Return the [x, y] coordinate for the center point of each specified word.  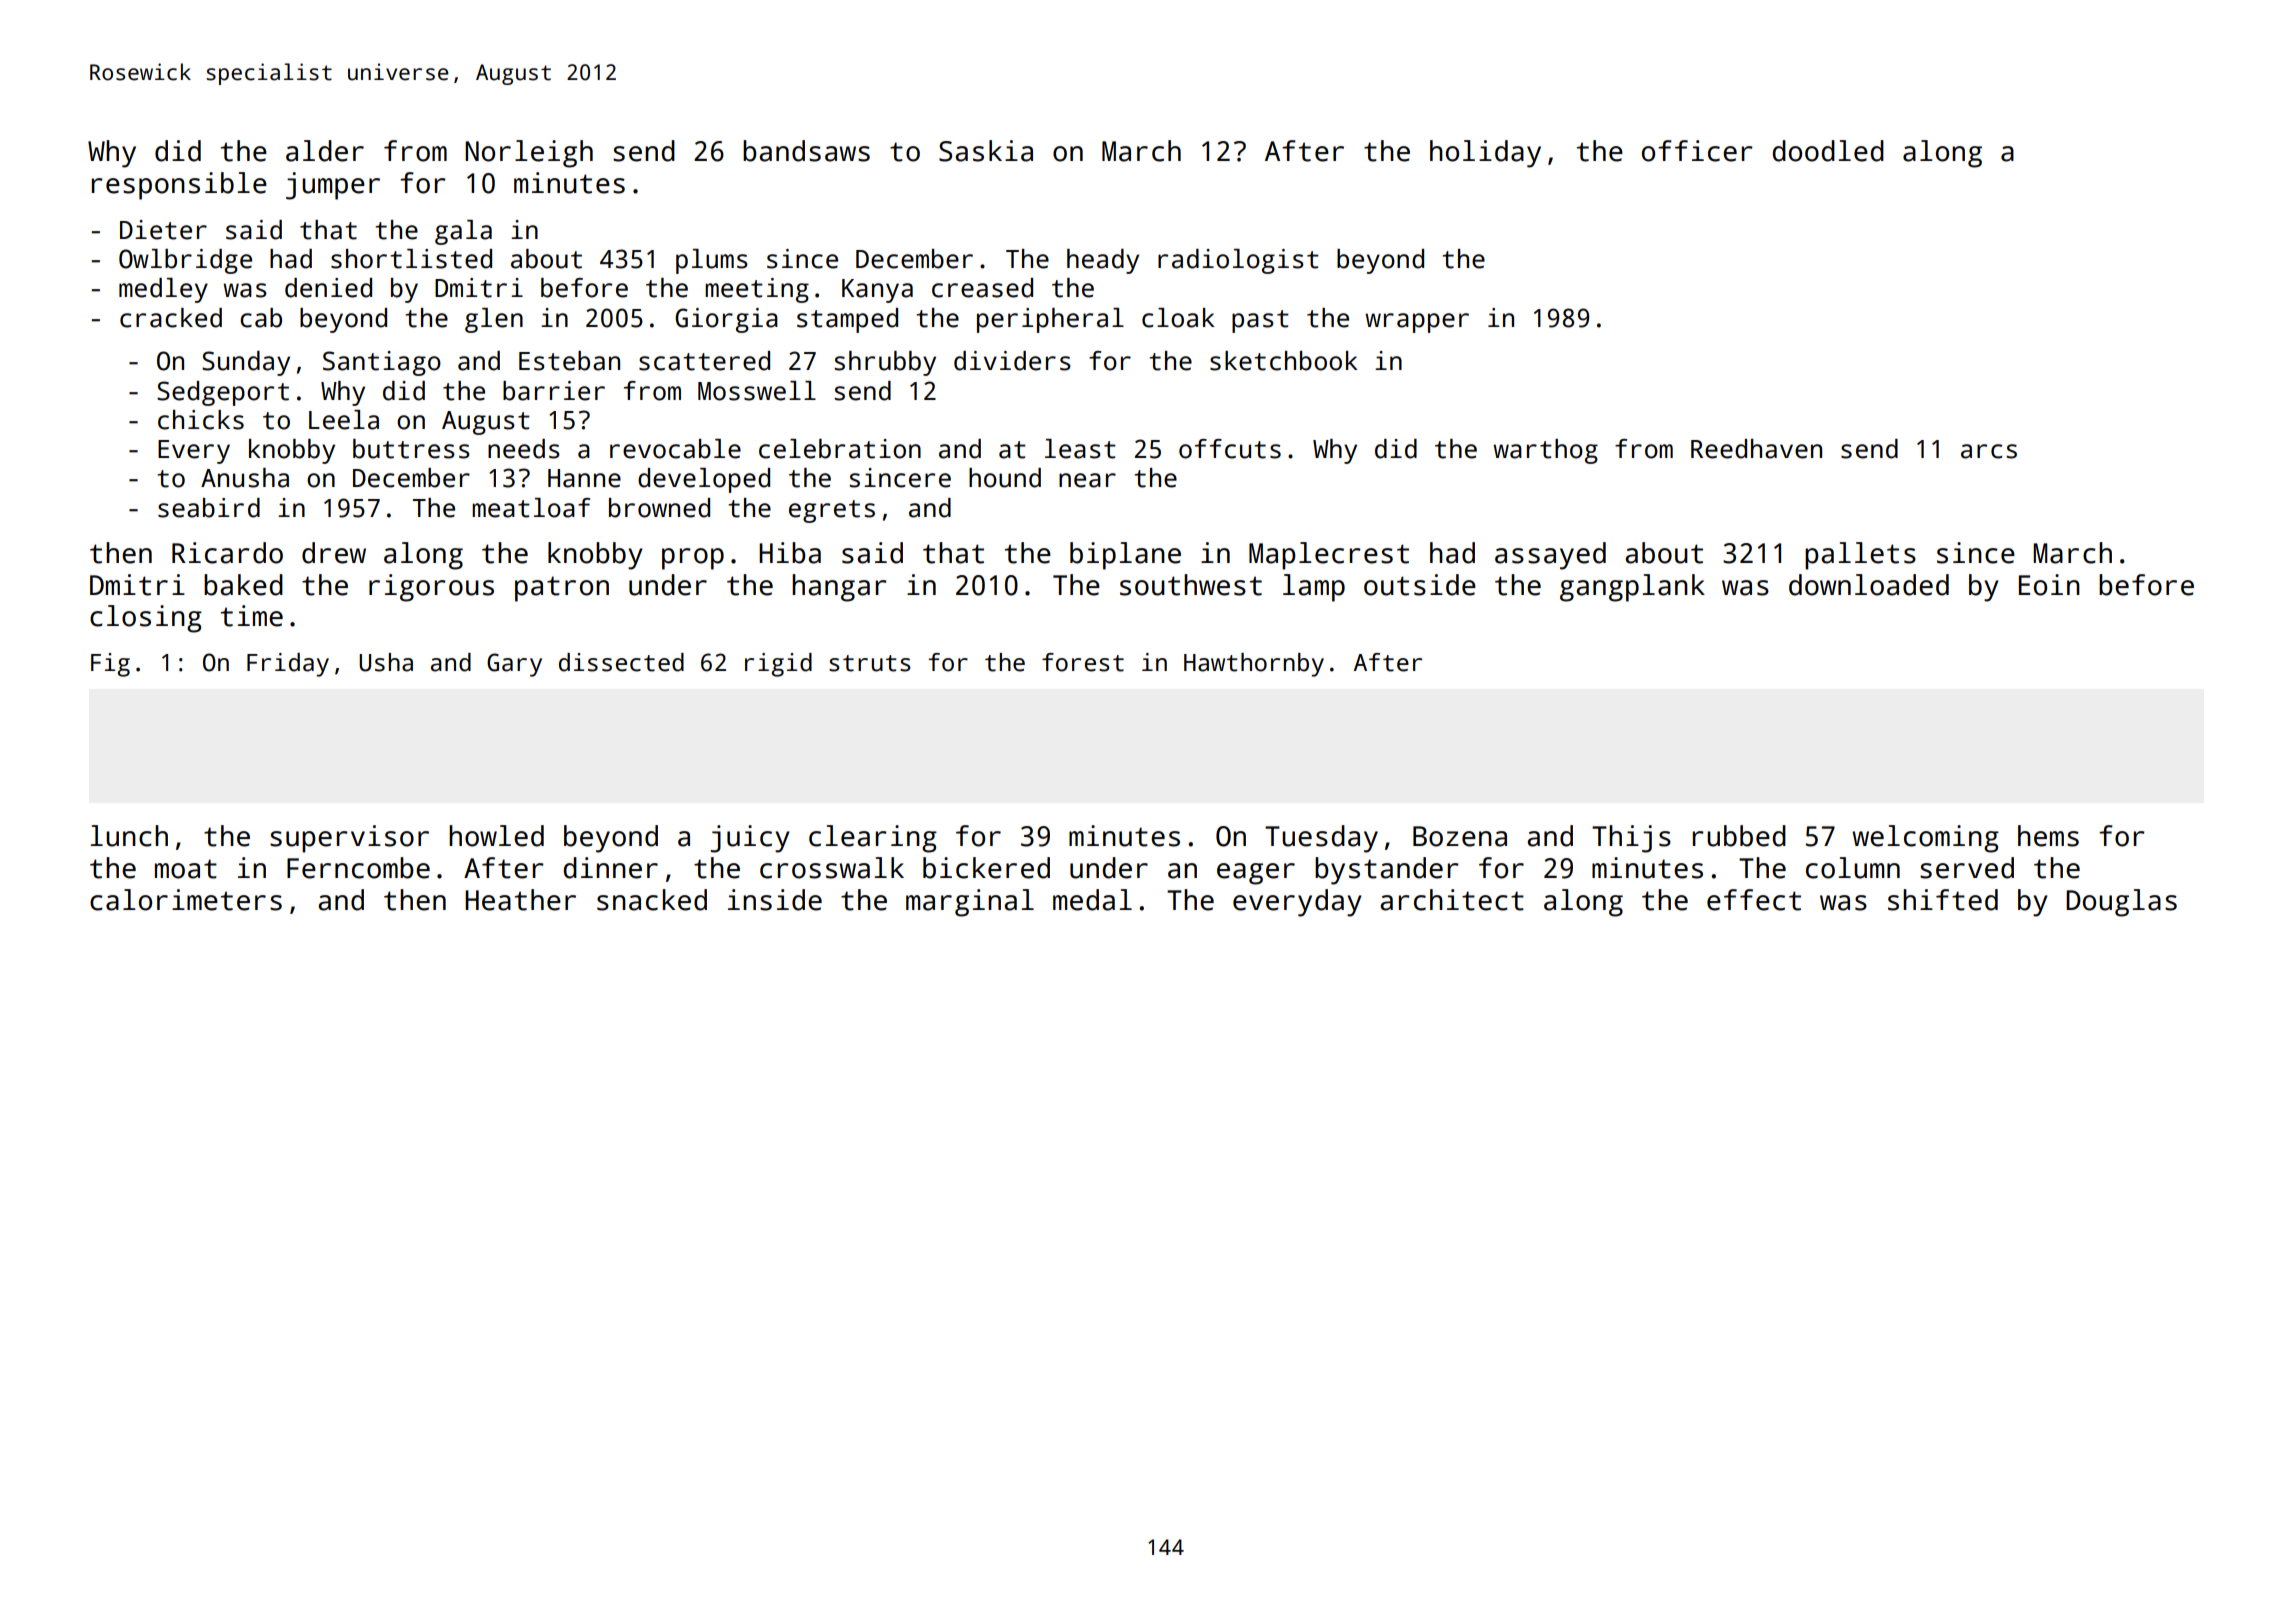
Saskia [986, 151]
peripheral [1050, 320]
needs [524, 449]
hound [1005, 478]
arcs [1989, 451]
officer [1697, 151]
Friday [288, 665]
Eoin [2049, 585]
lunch [129, 836]
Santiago [382, 363]
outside [1420, 585]
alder [325, 151]
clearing [873, 839]
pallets [1860, 556]
